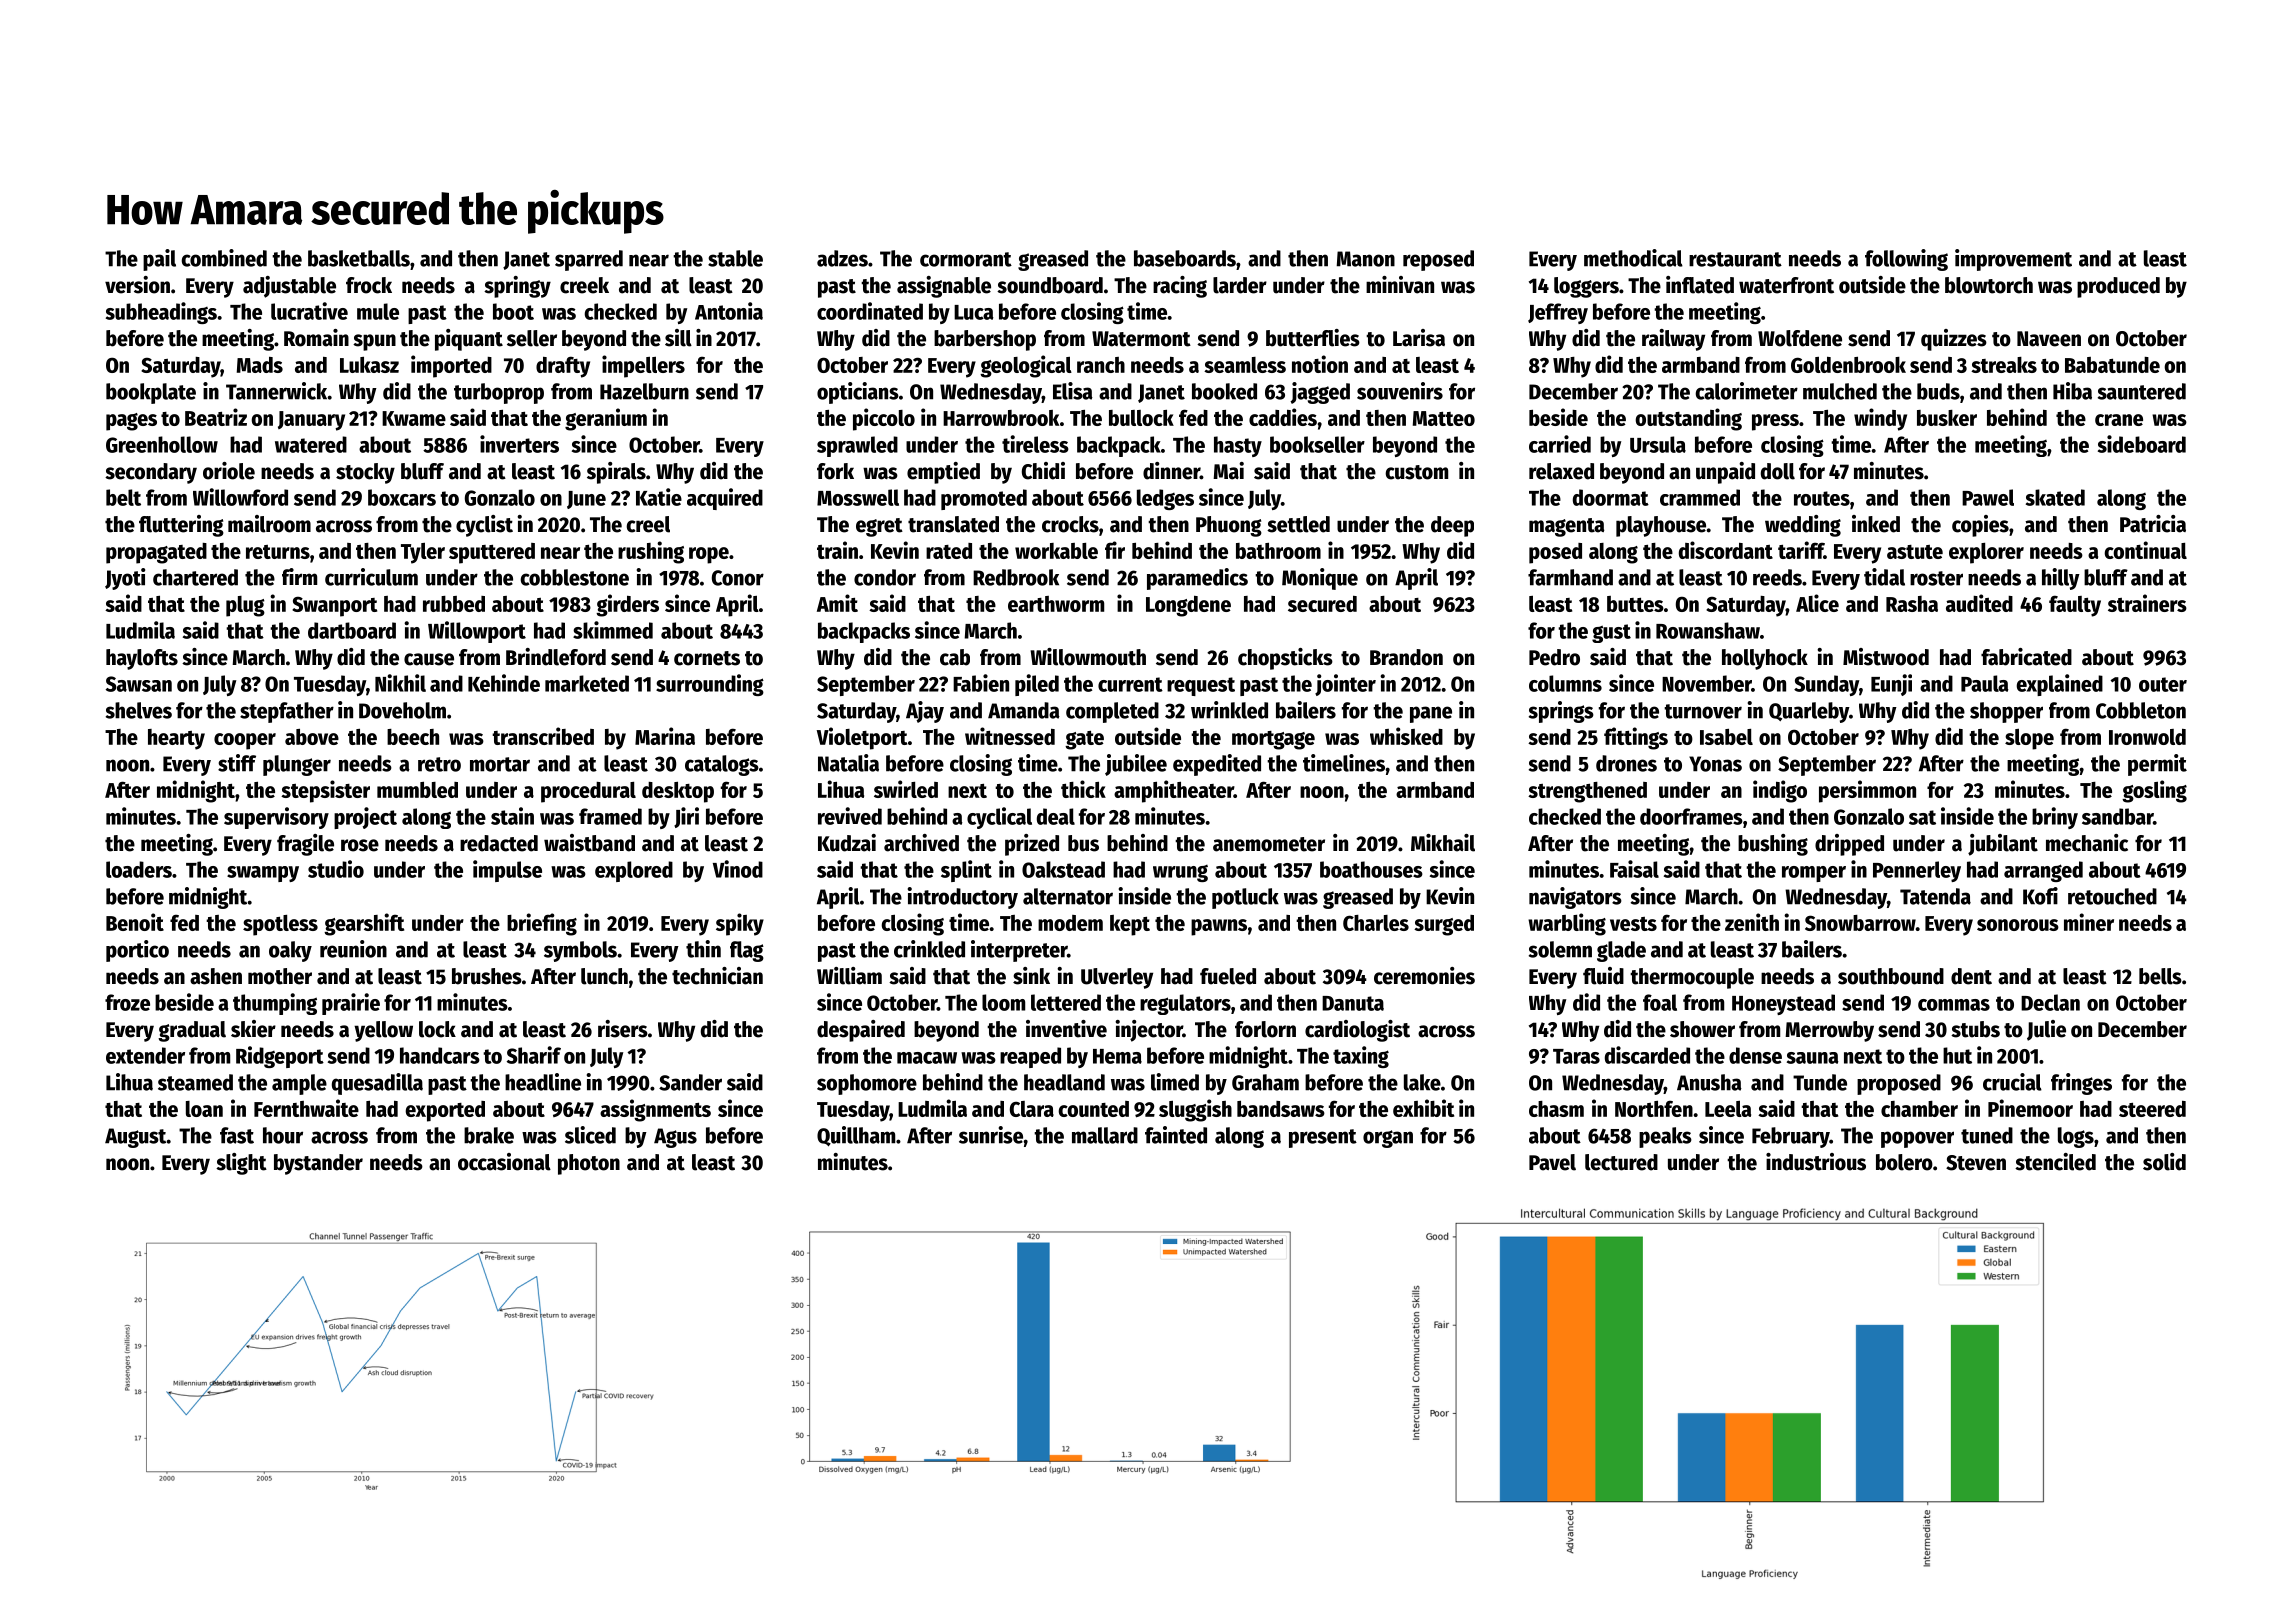 This screenshot has height=1620, width=2292. What do you see at coordinates (1552, 1162) in the screenshot?
I see `Pavel` at bounding box center [1552, 1162].
